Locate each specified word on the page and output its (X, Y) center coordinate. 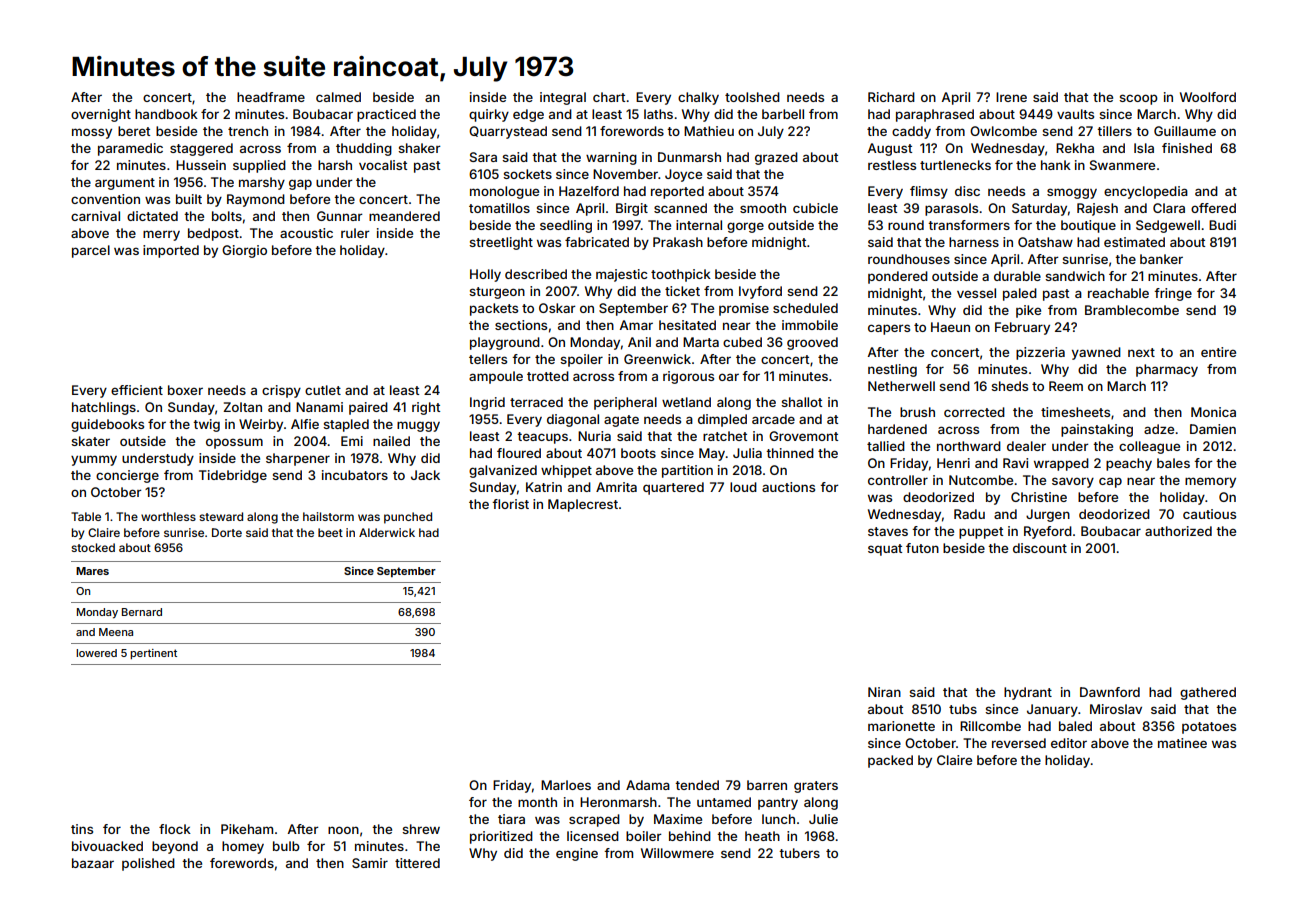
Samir (370, 863)
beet (330, 532)
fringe (1173, 294)
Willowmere (677, 853)
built (189, 199)
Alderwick (387, 532)
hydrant (1028, 693)
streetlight (501, 243)
